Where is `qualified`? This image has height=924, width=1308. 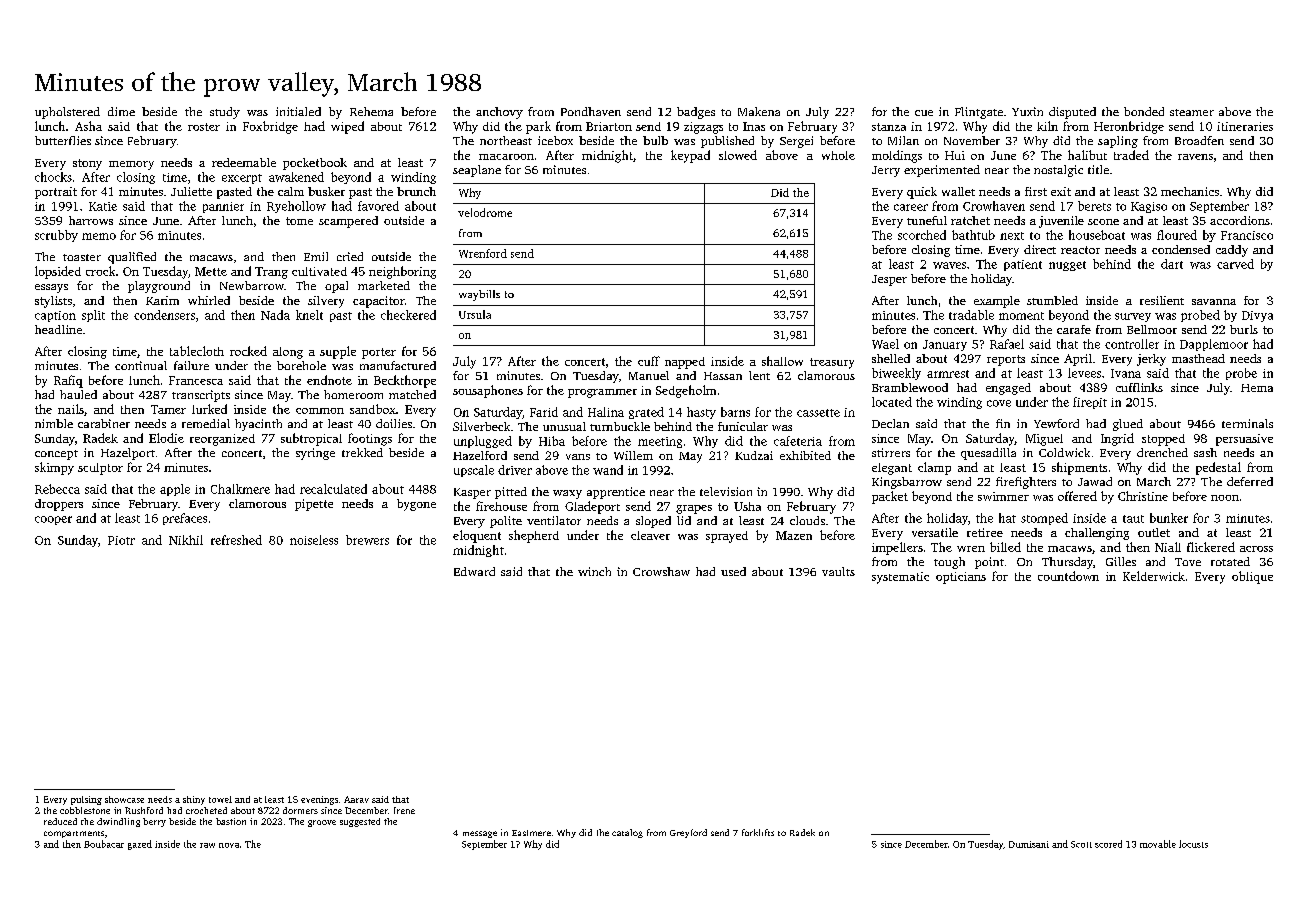
qualified is located at coordinates (132, 258).
